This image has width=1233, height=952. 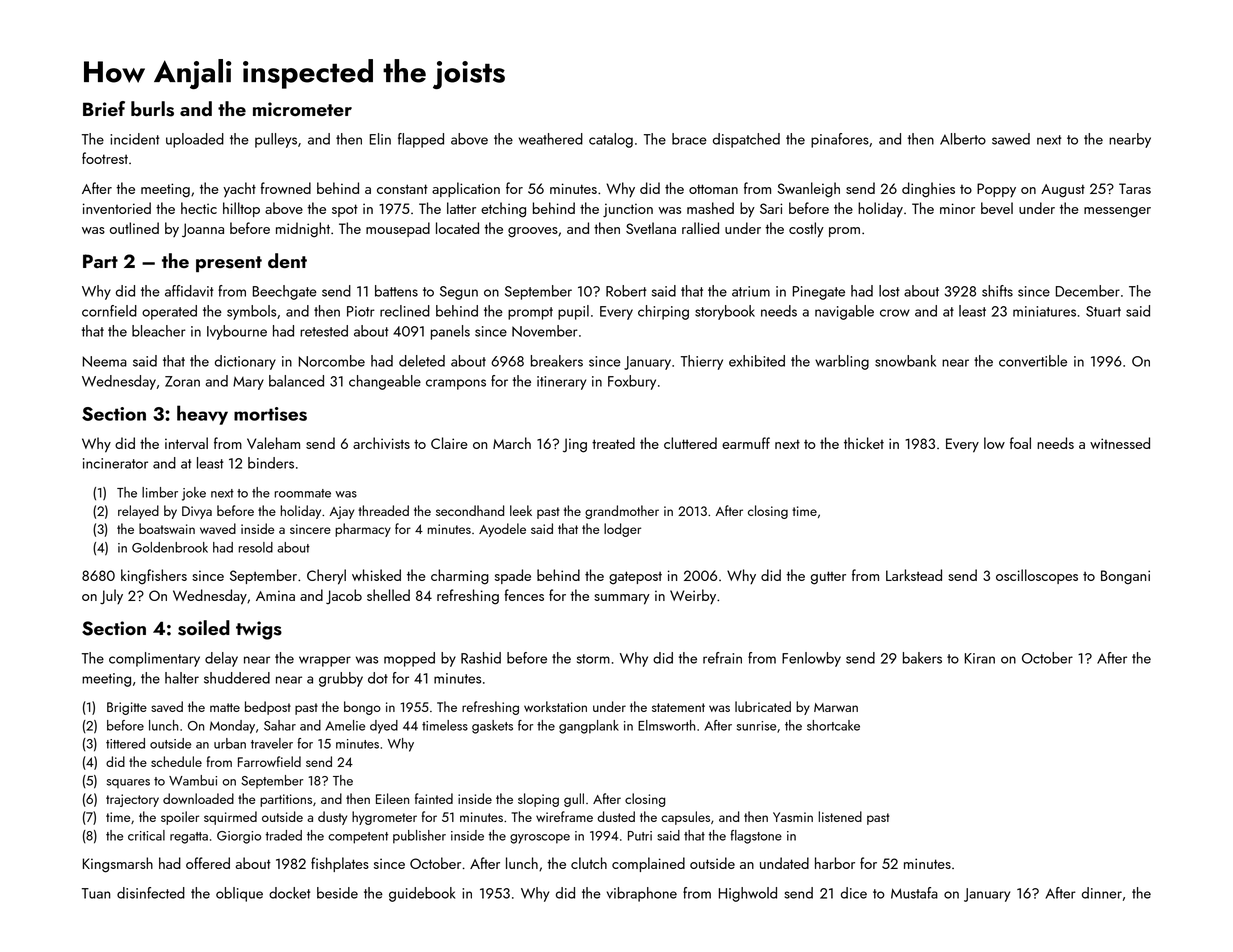 I want to click on cluttered, so click(x=690, y=443).
